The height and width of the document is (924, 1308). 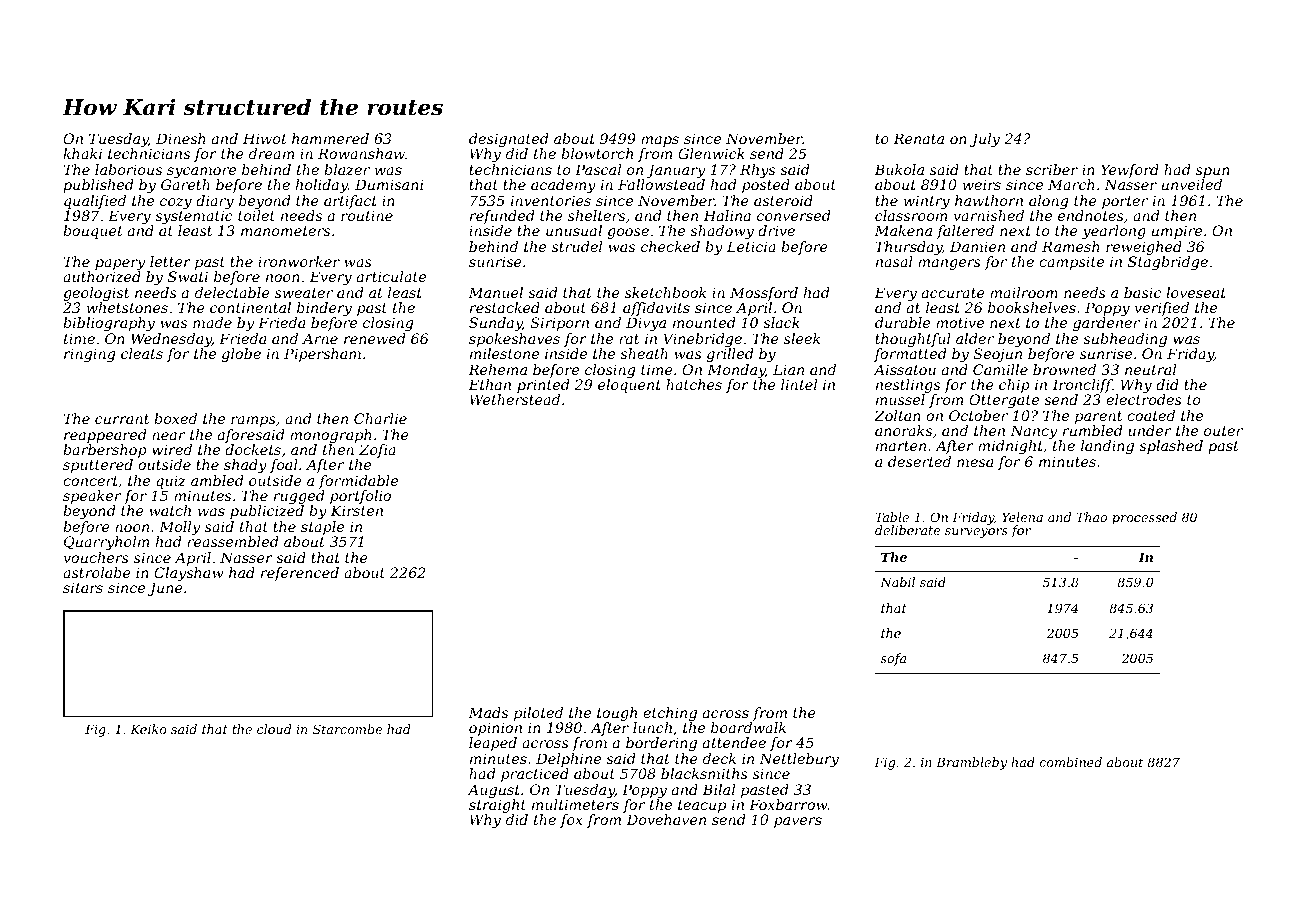 What do you see at coordinates (1144, 518) in the document?
I see `processed` at bounding box center [1144, 518].
